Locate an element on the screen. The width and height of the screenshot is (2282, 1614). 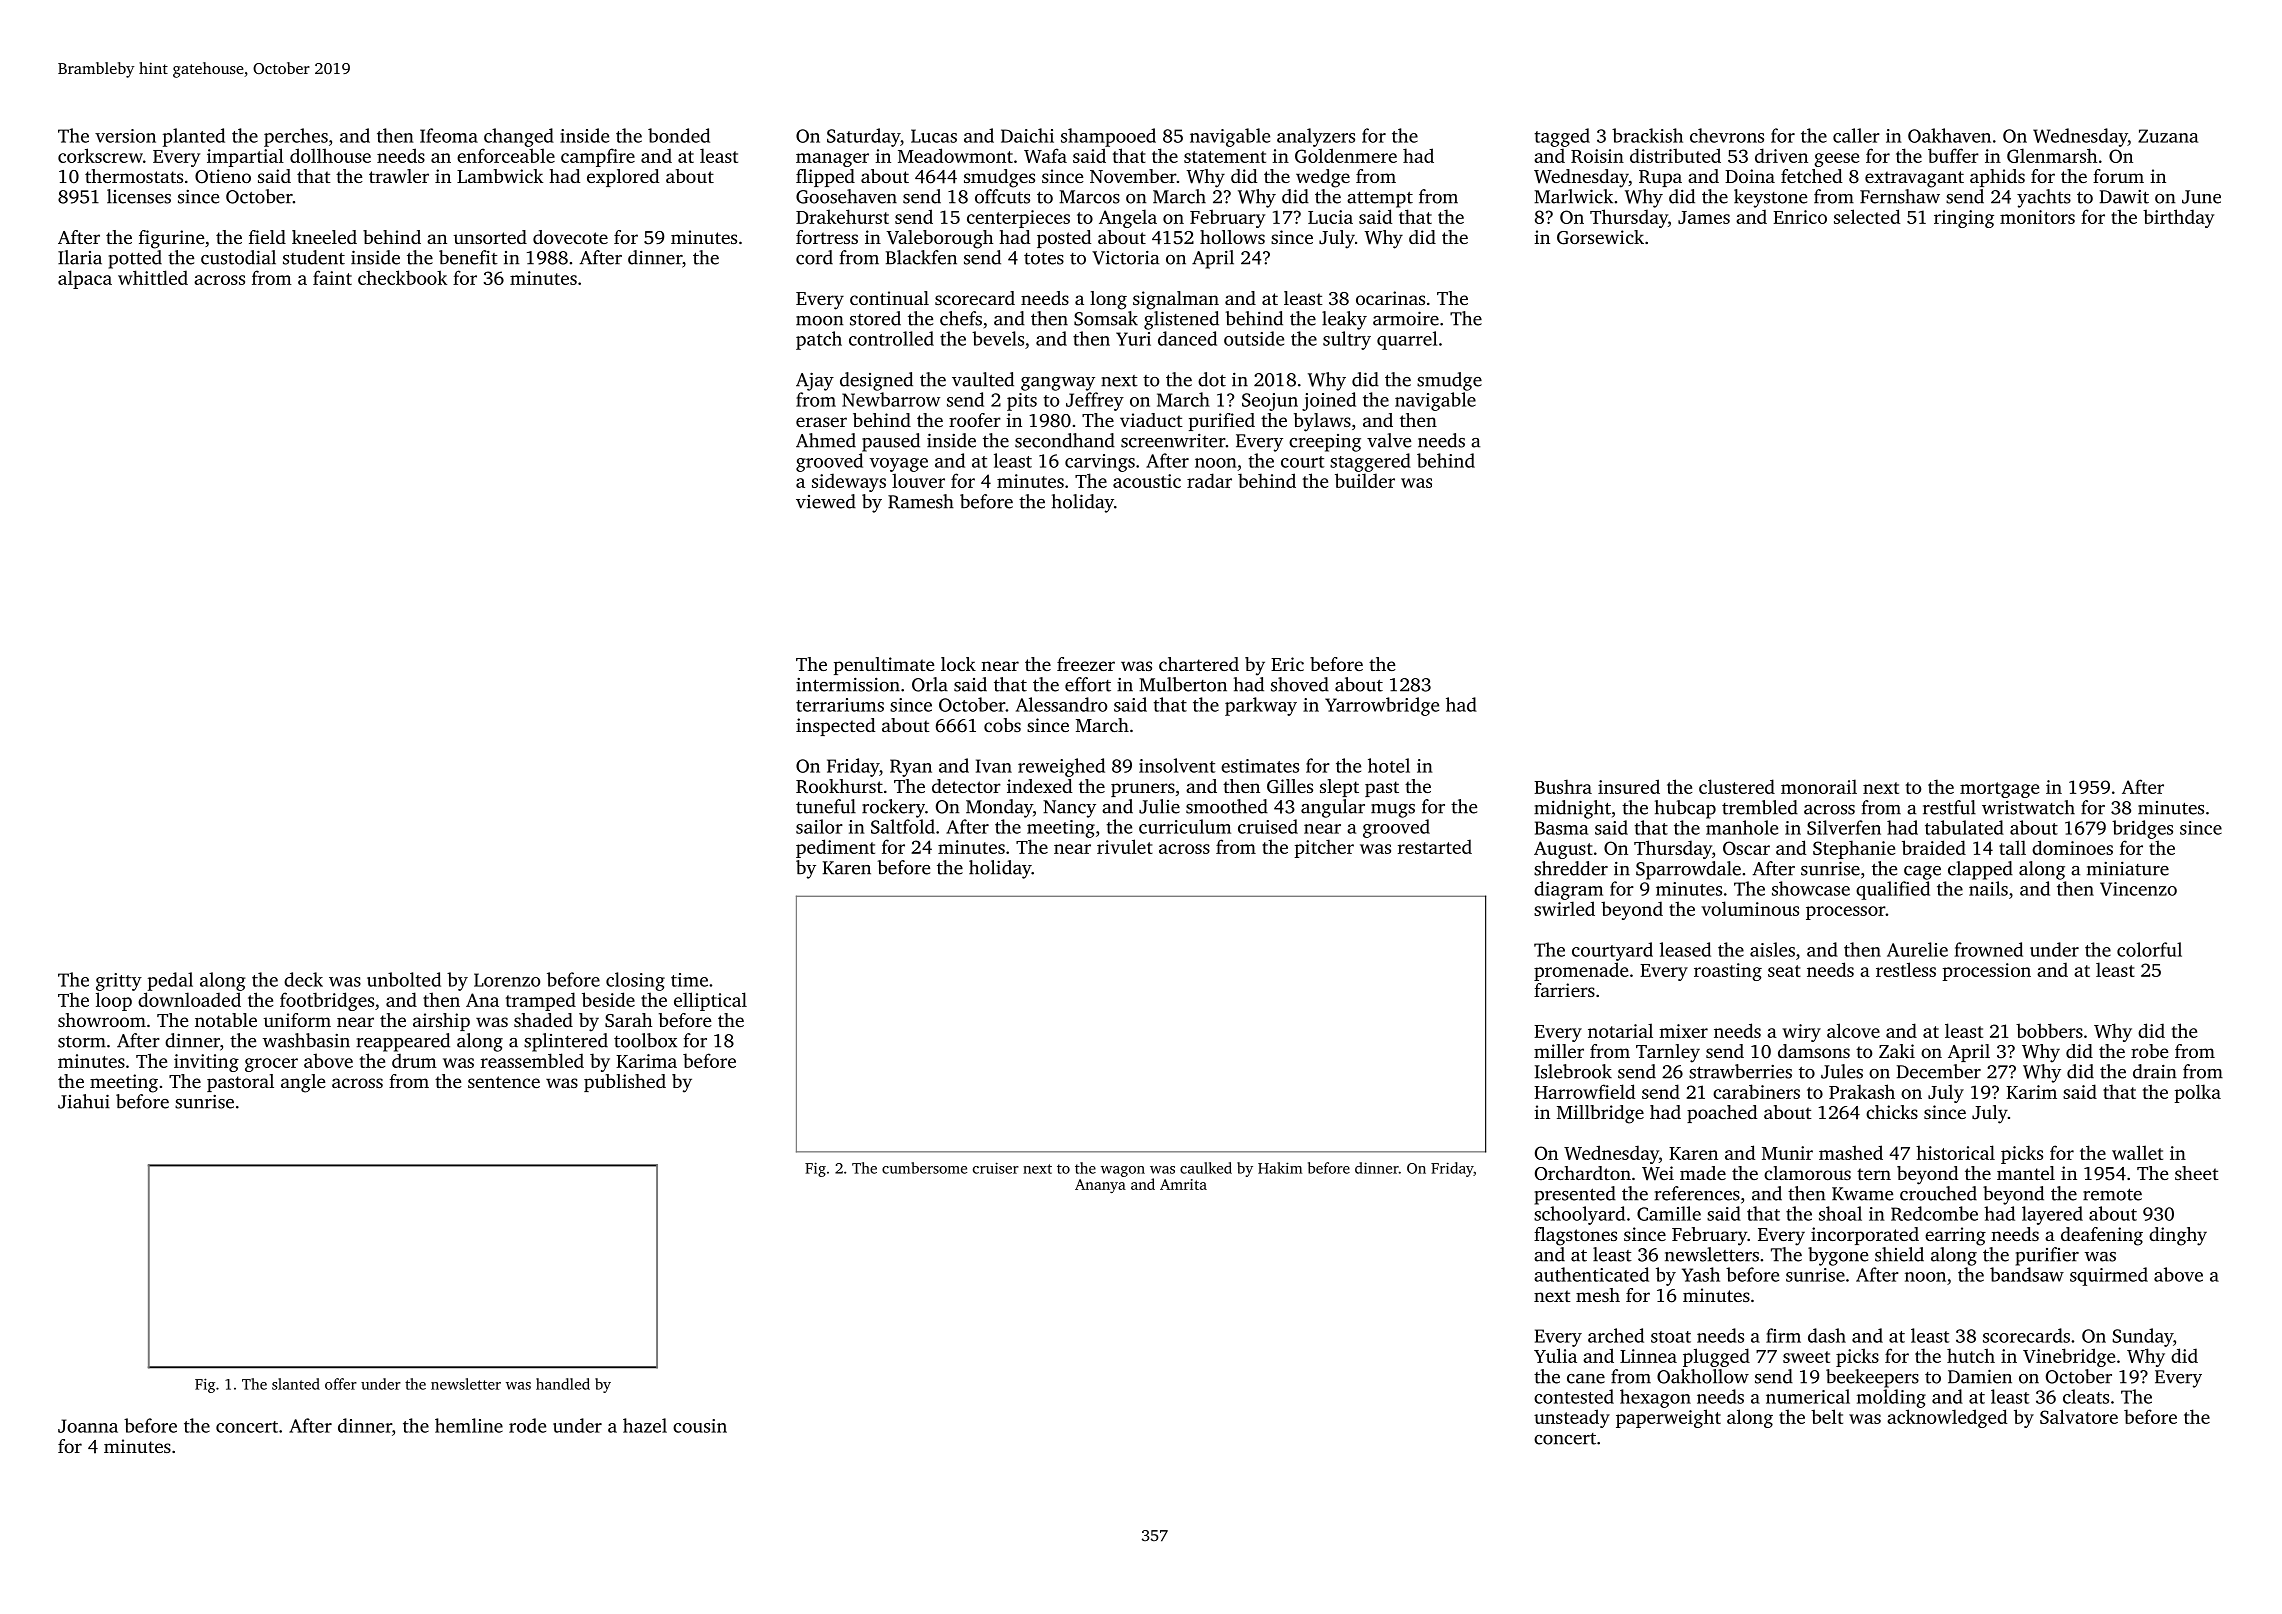
totes is located at coordinates (1044, 259).
